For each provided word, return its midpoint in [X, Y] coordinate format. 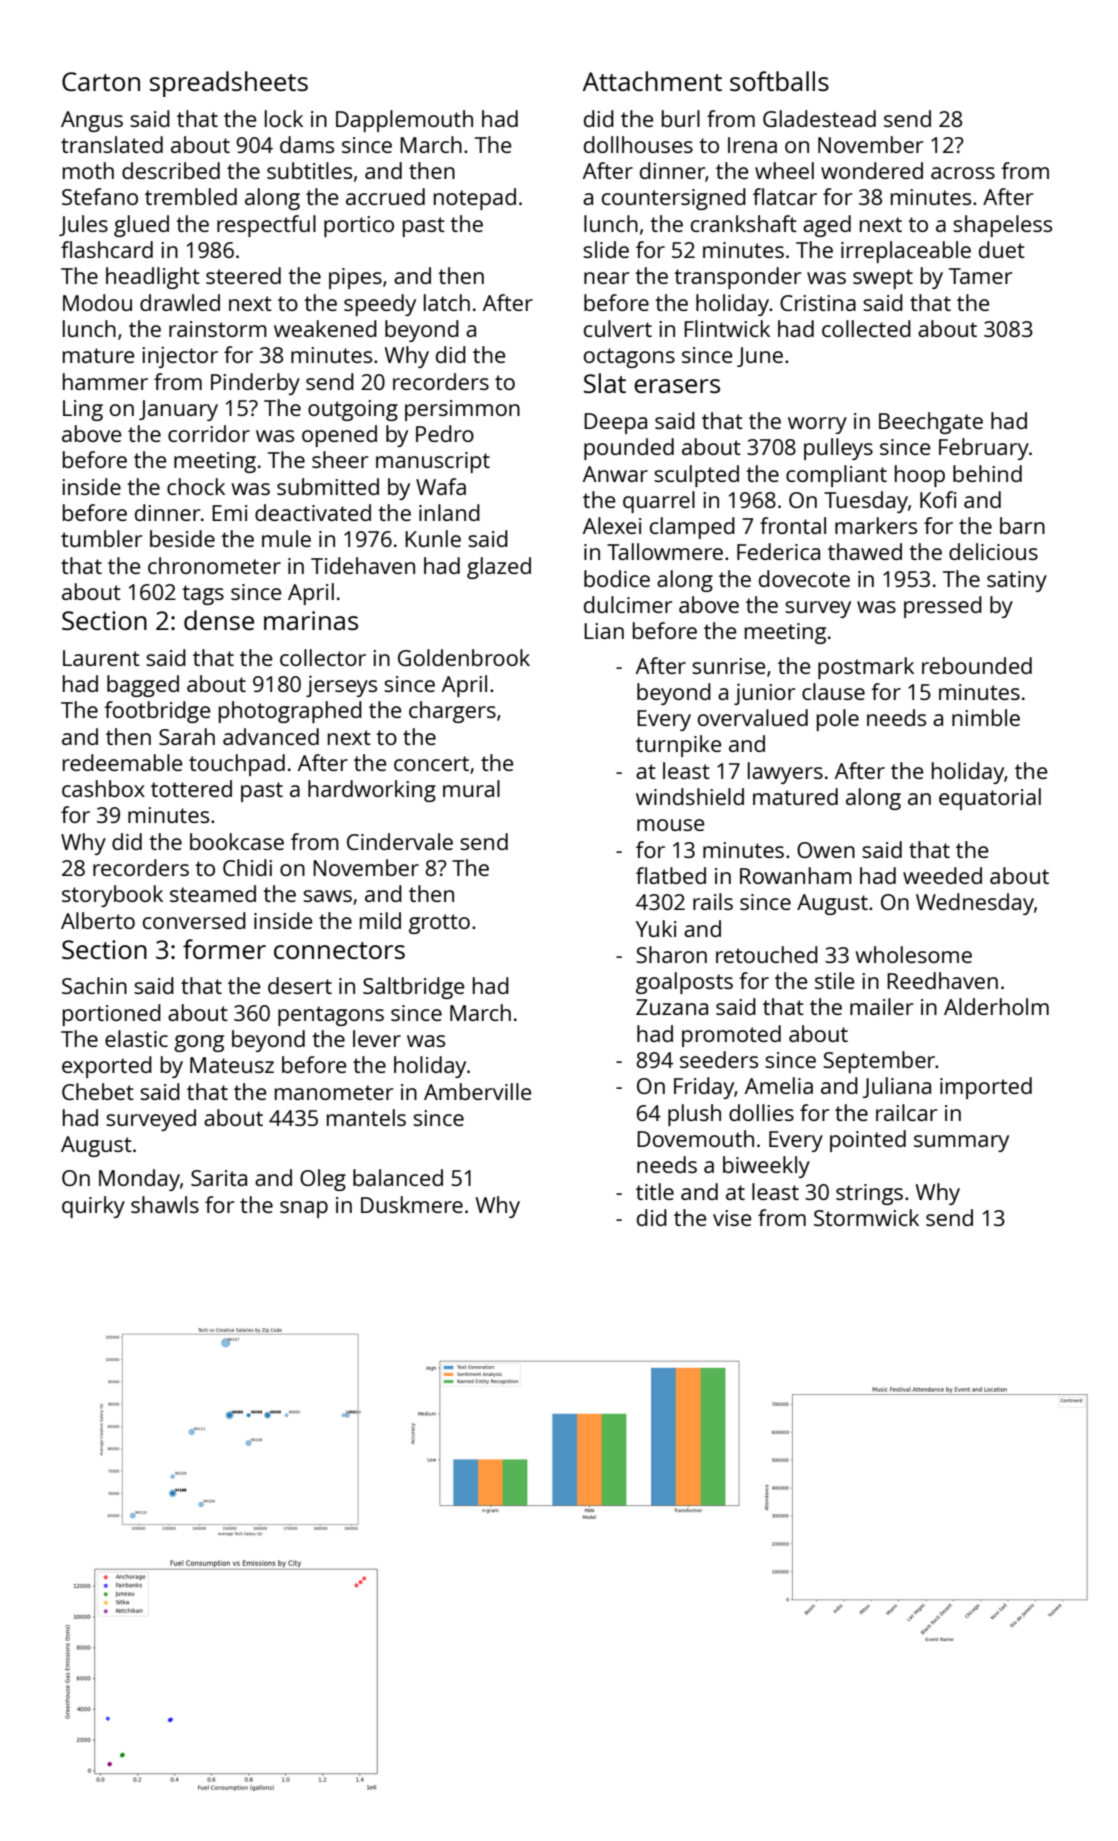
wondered [872, 170]
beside [182, 538]
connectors [339, 950]
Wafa [441, 486]
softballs [779, 81]
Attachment [652, 81]
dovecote [804, 578]
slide [606, 249]
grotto [439, 924]
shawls [165, 1204]
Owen [826, 850]
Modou [97, 302]
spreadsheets [229, 84]
